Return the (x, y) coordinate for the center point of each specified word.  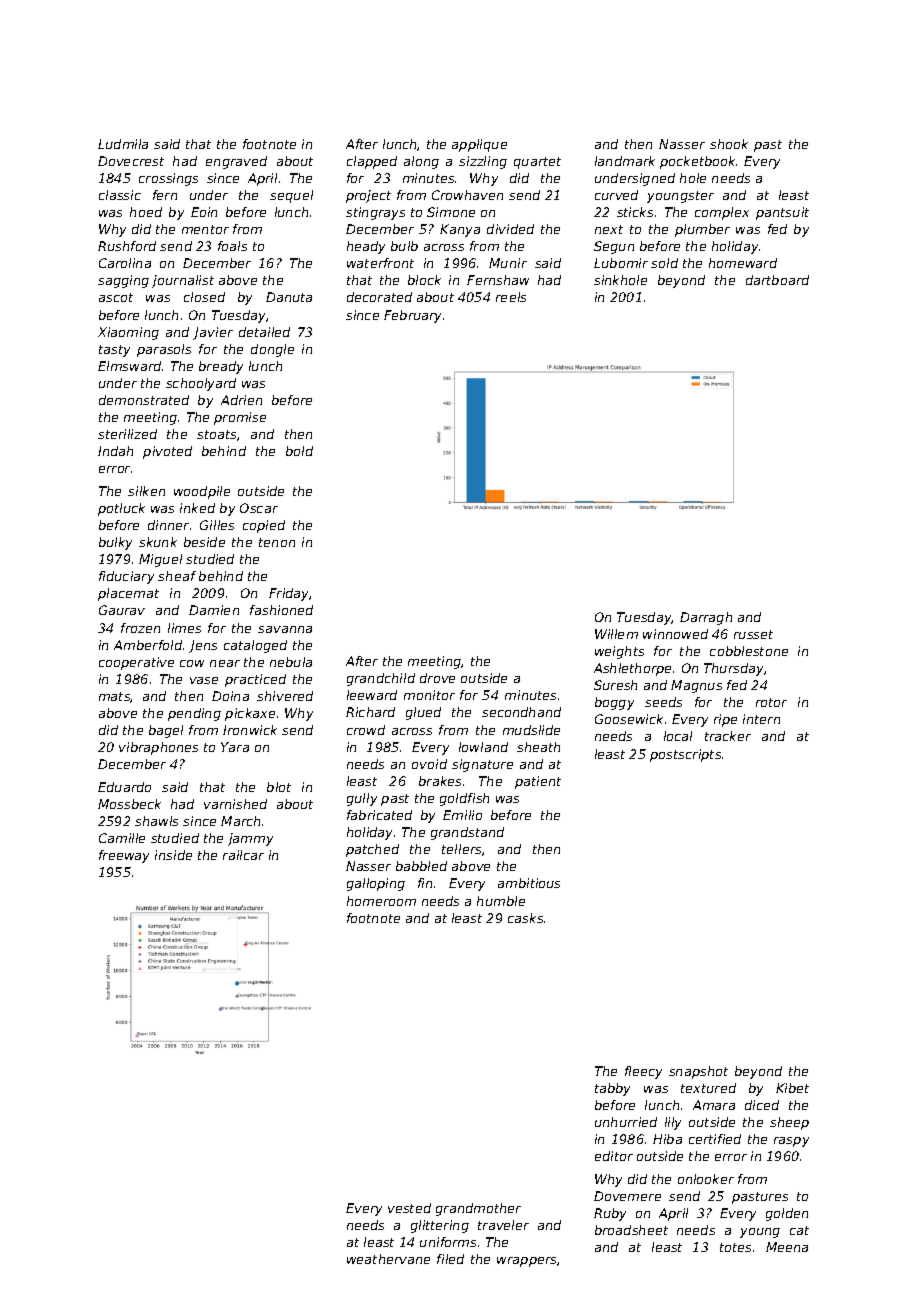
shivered (285, 696)
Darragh (706, 618)
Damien (214, 610)
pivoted (167, 452)
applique (479, 145)
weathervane (388, 1259)
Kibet (792, 1088)
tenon (277, 542)
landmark (625, 161)
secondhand (521, 712)
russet (753, 634)
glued (423, 713)
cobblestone (749, 651)
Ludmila (123, 144)
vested (409, 1208)
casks (525, 918)
